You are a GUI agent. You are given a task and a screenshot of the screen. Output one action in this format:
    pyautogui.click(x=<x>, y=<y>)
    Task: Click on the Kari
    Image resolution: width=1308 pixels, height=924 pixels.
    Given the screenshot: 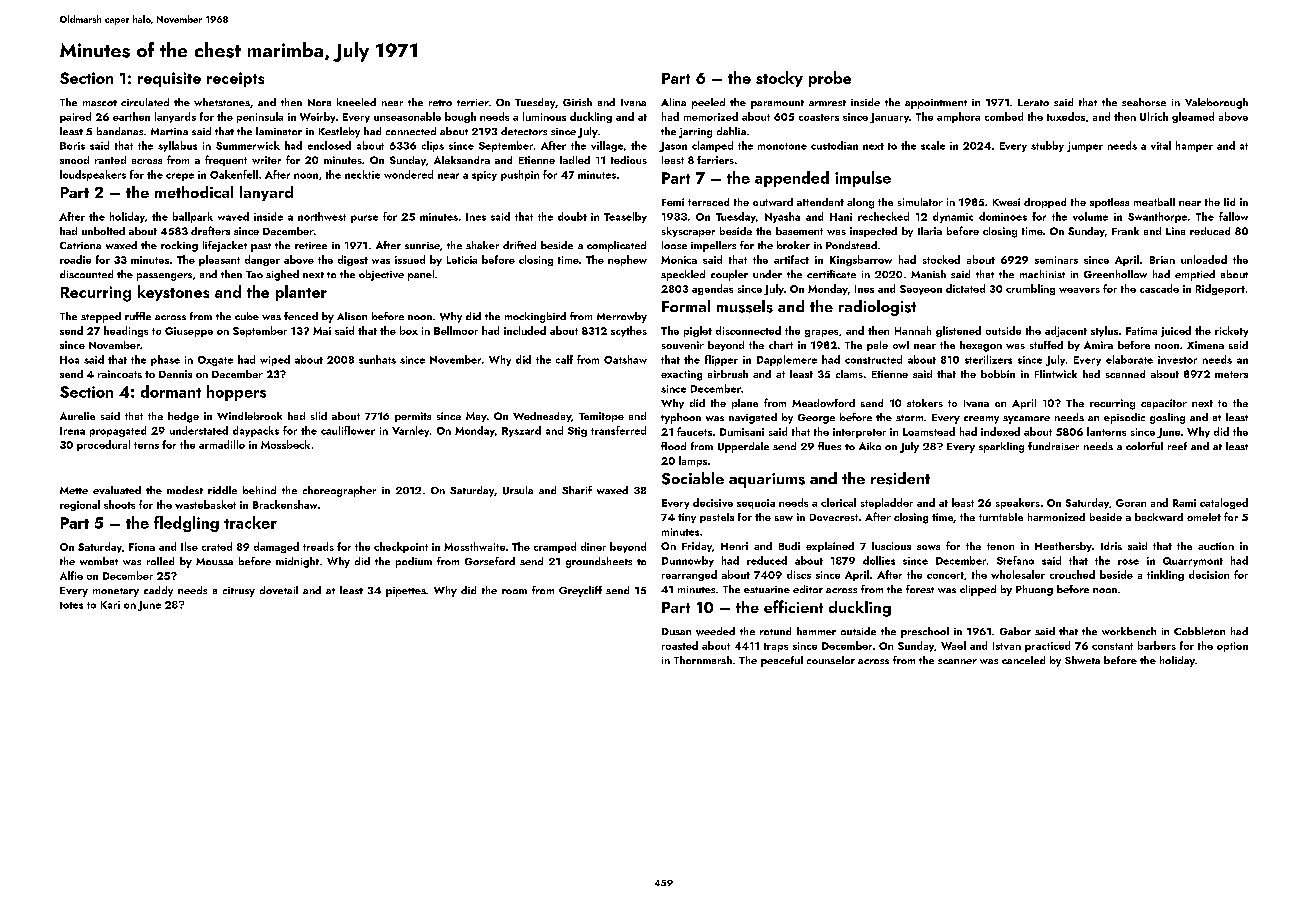 What is the action you would take?
    pyautogui.click(x=110, y=605)
